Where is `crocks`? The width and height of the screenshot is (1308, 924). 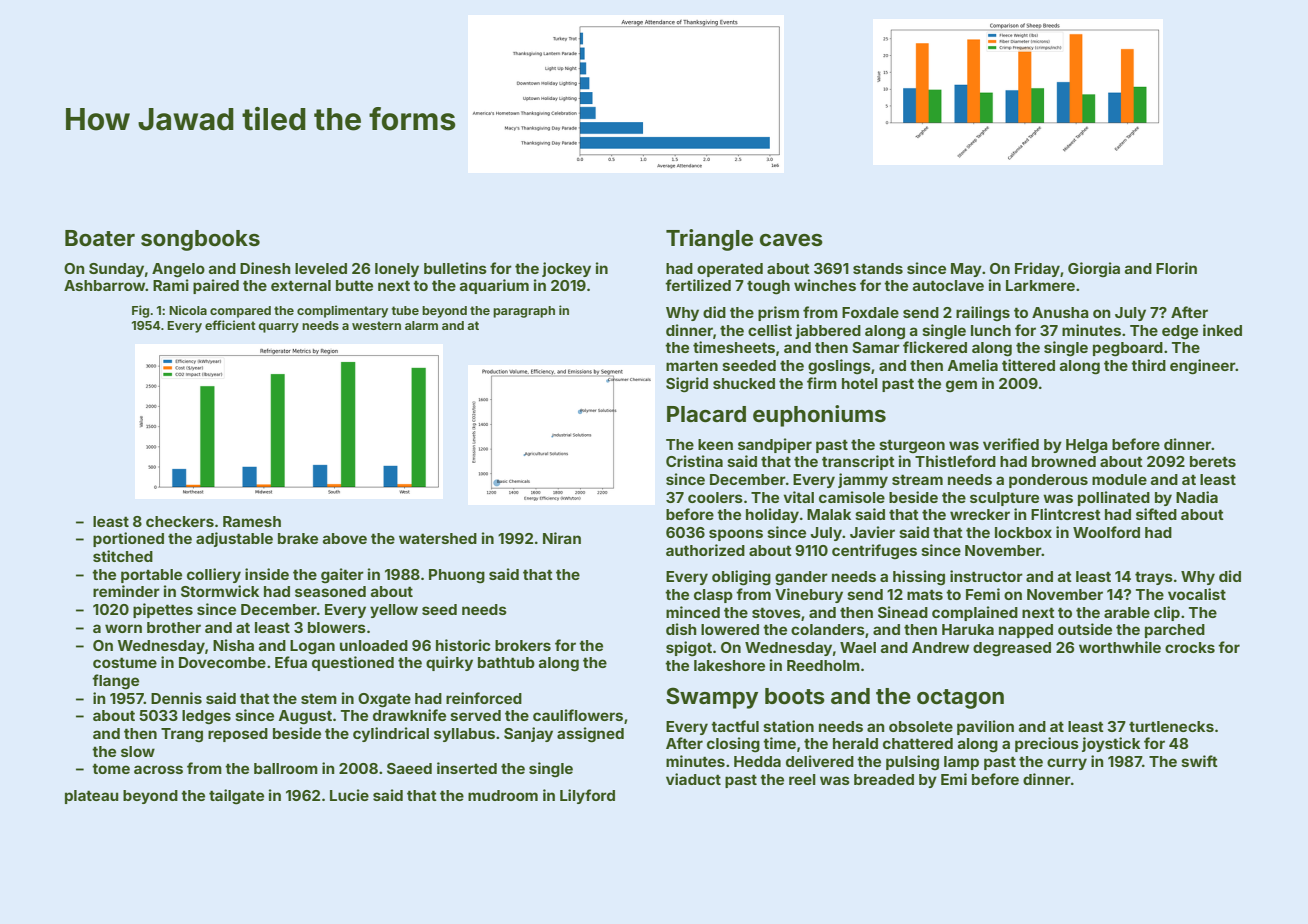
crocks is located at coordinates (1190, 647).
